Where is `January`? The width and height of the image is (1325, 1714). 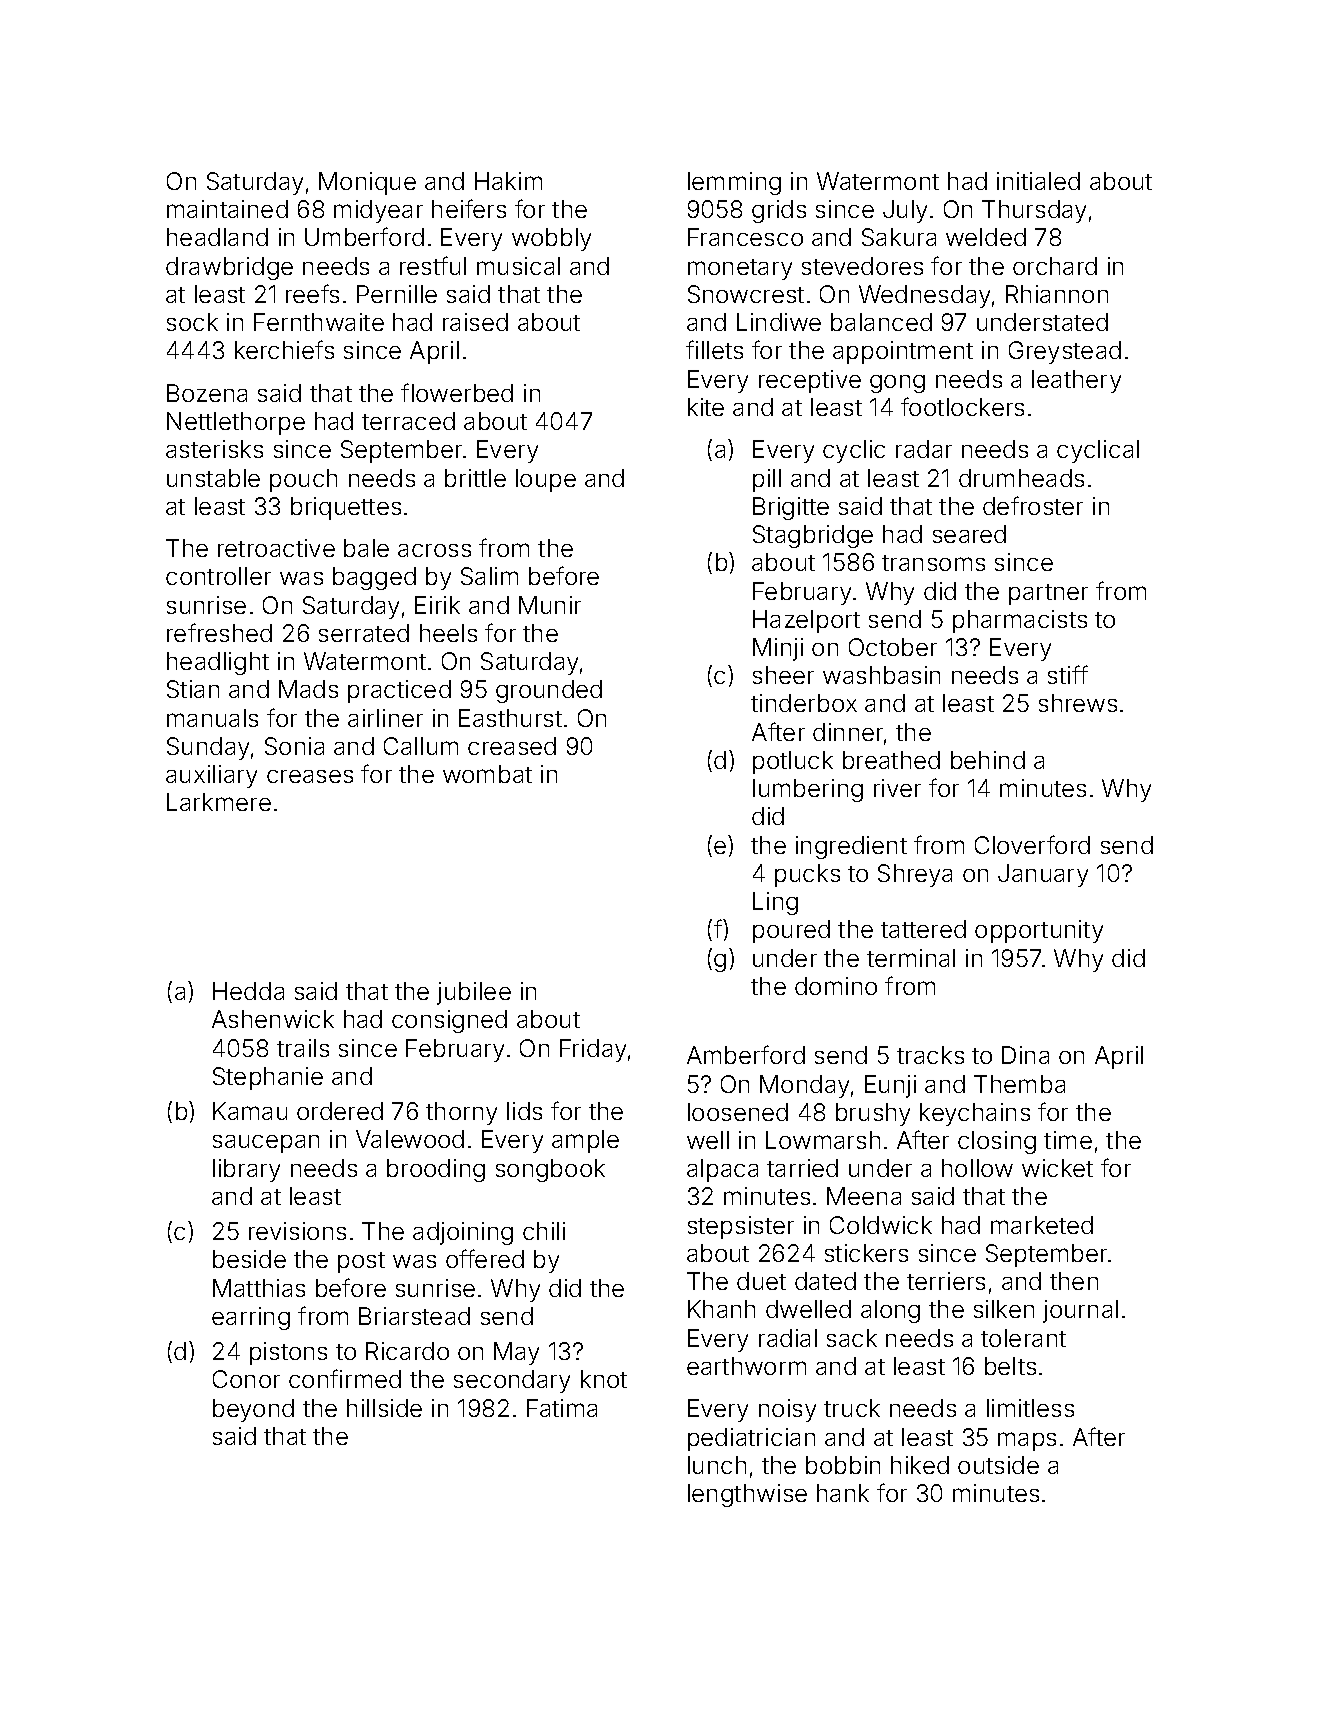
January is located at coordinates (1043, 875).
